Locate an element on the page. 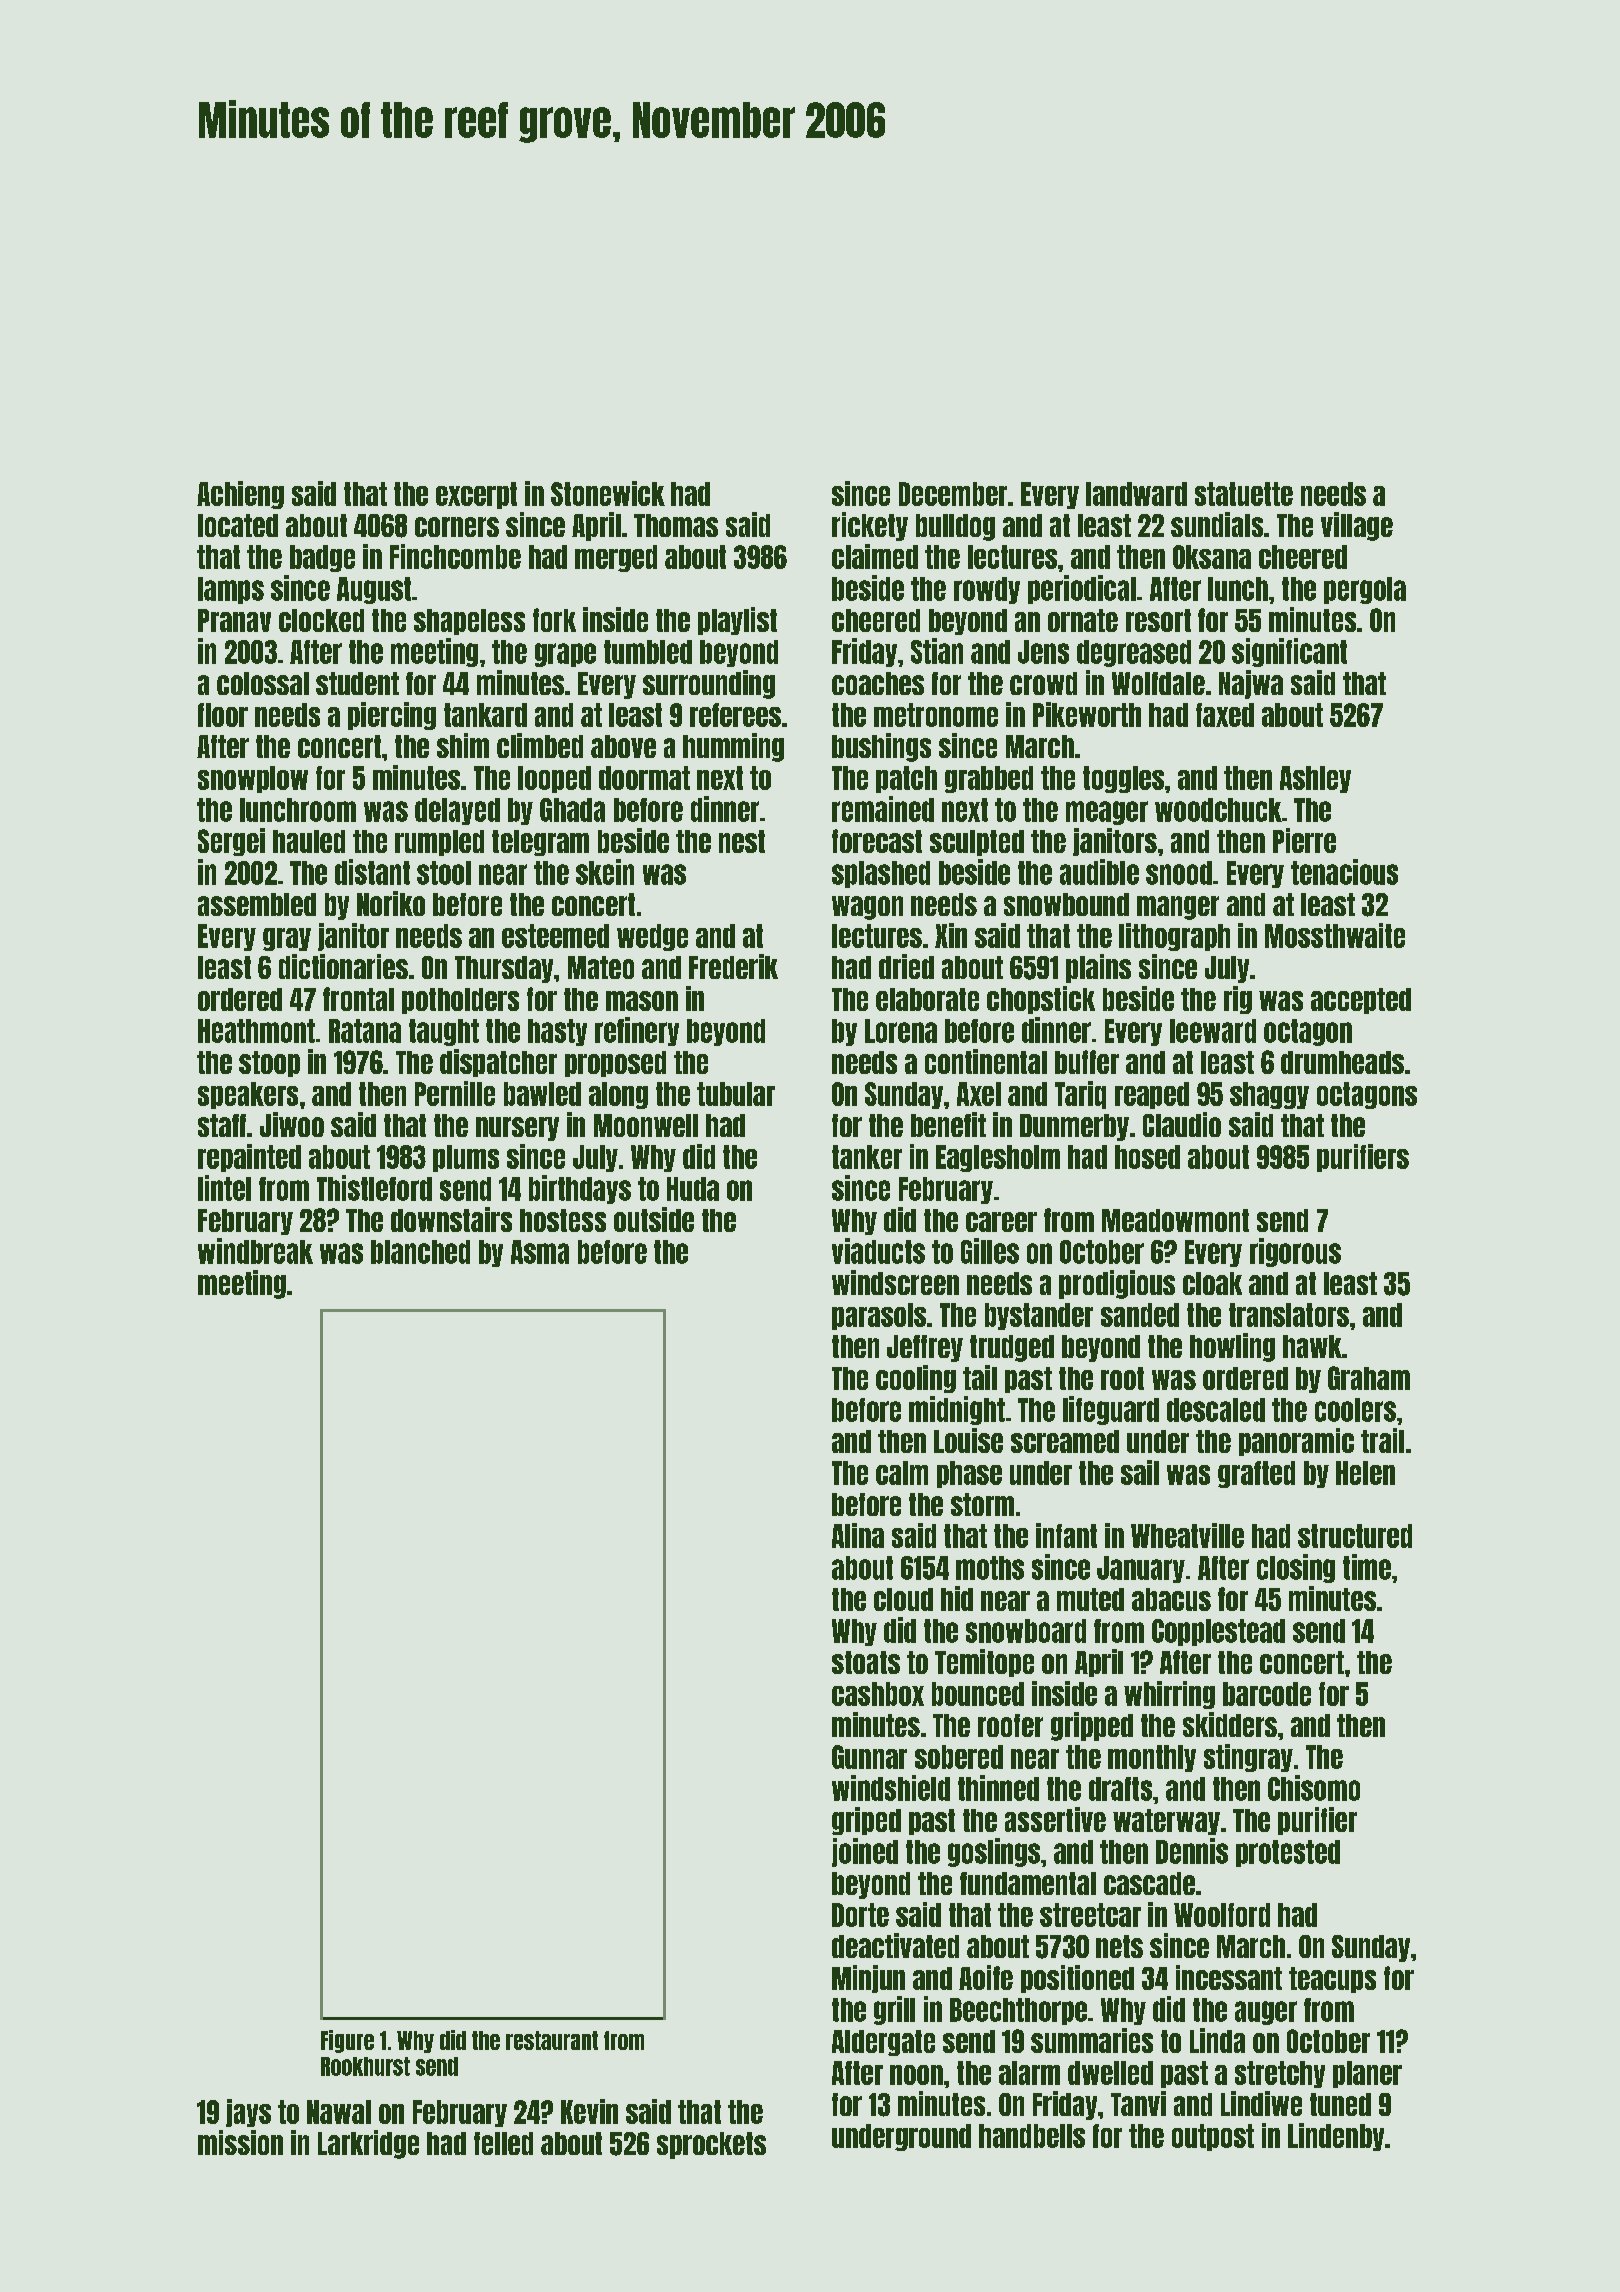 This page has height=2292, width=1620. above is located at coordinates (623, 746).
